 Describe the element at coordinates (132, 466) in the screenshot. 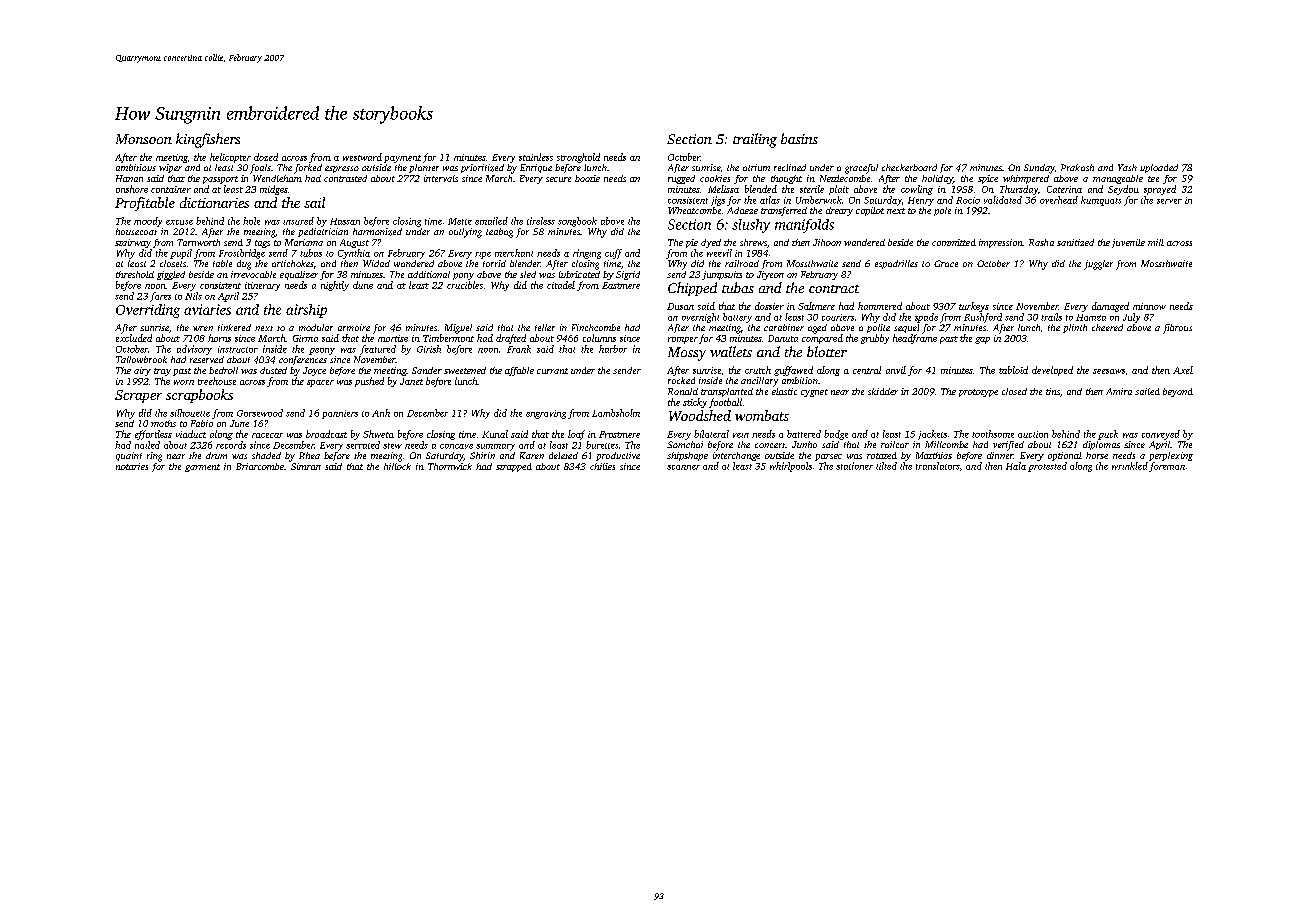

I see `notaries` at that location.
